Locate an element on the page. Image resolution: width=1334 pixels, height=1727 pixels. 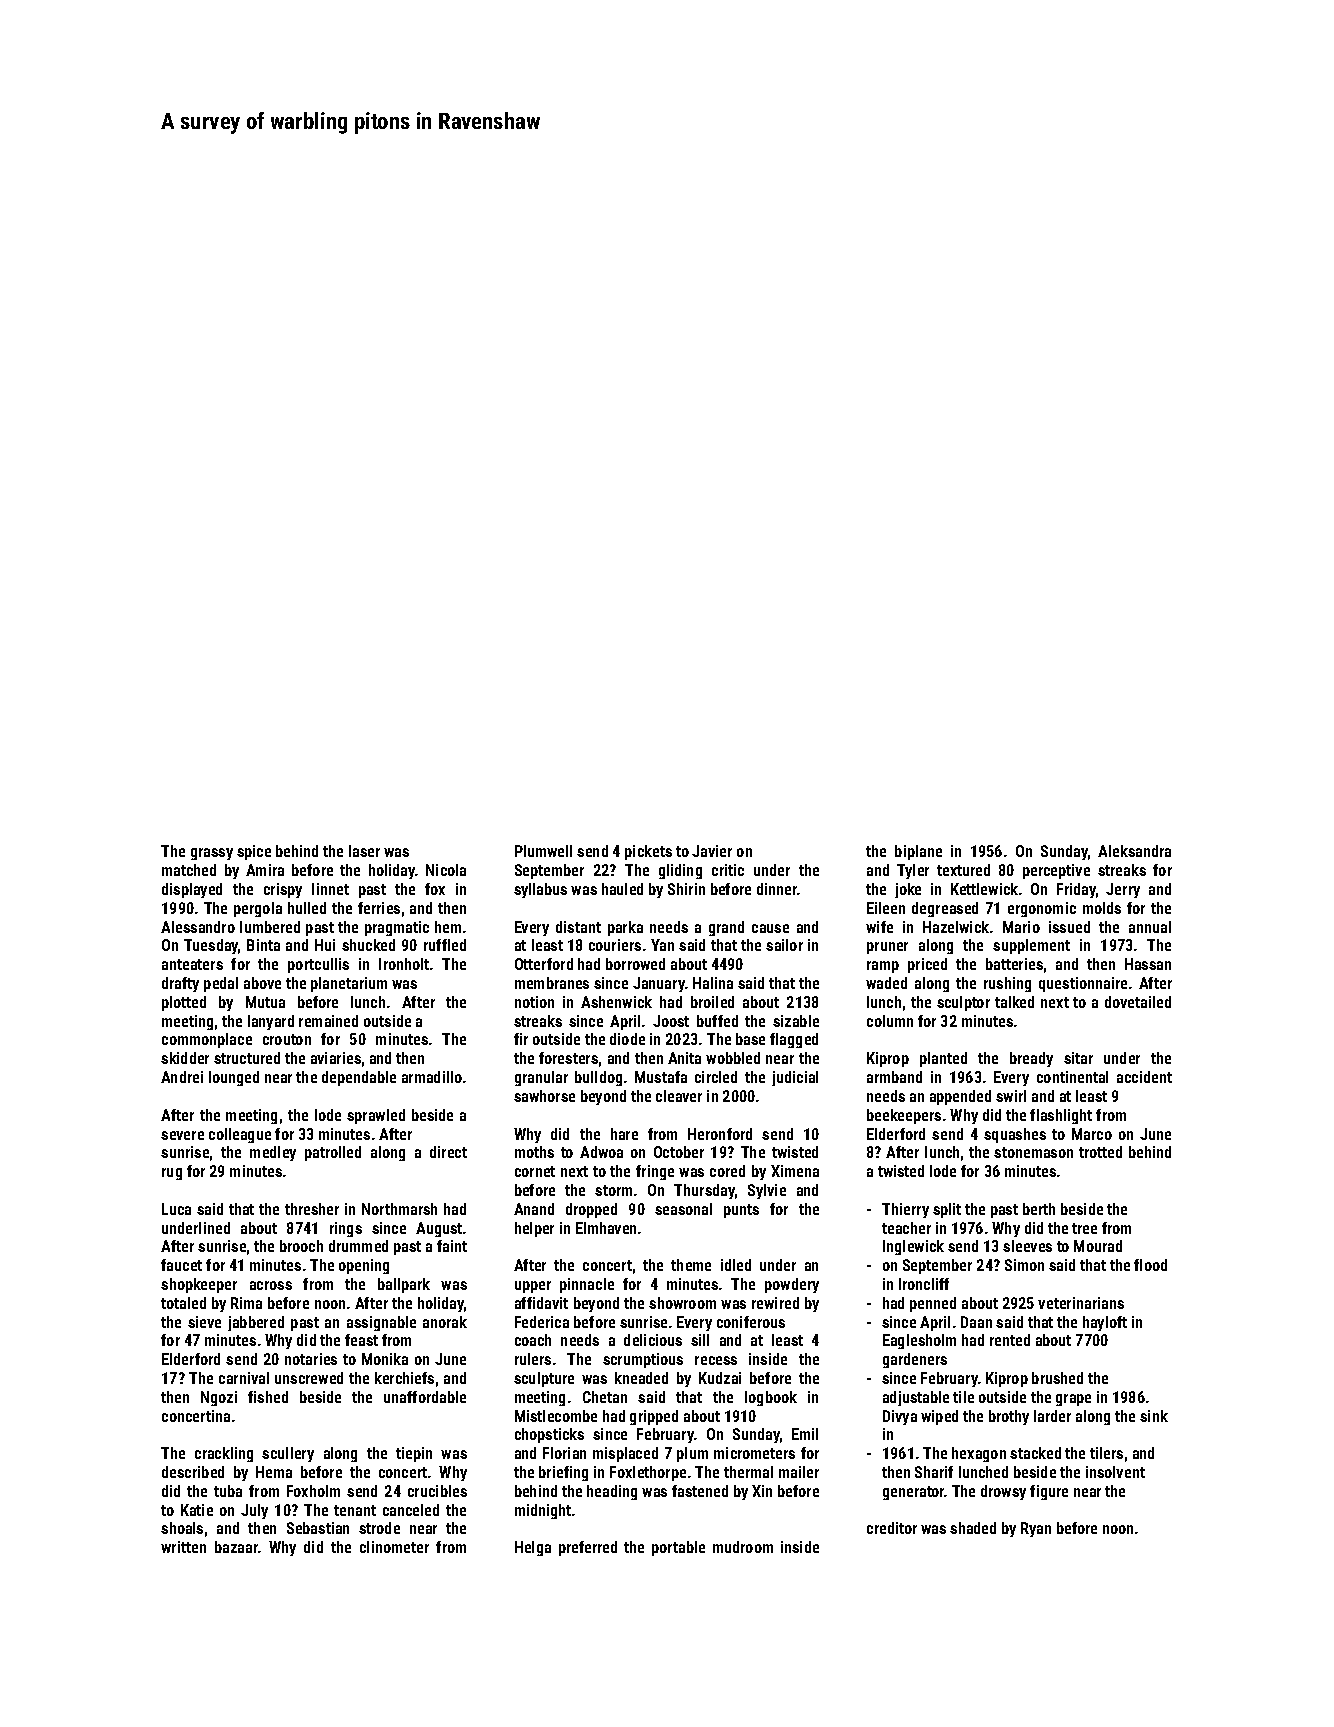
dropped is located at coordinates (591, 1210).
